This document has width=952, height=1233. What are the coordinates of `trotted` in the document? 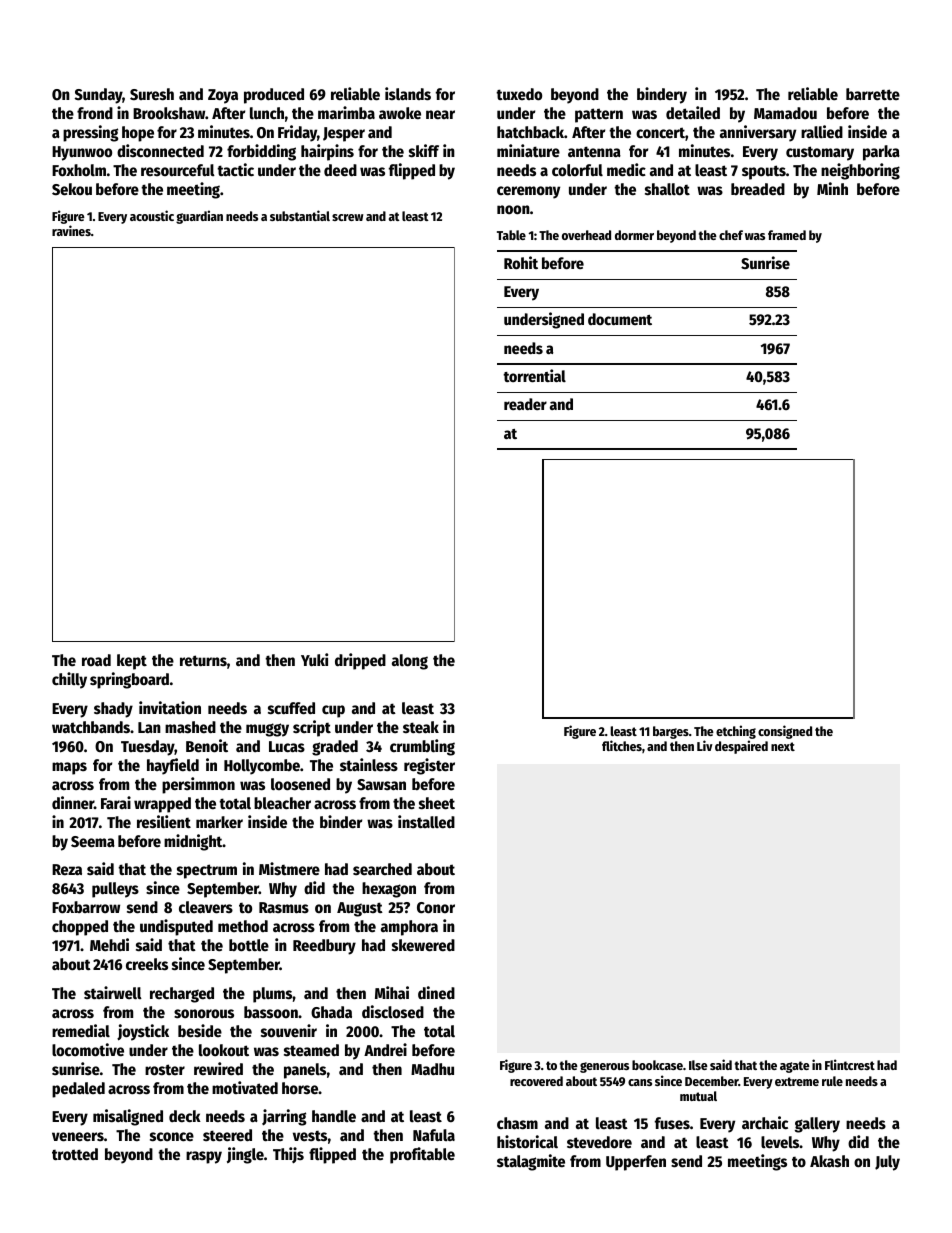 It's located at (75, 1154).
